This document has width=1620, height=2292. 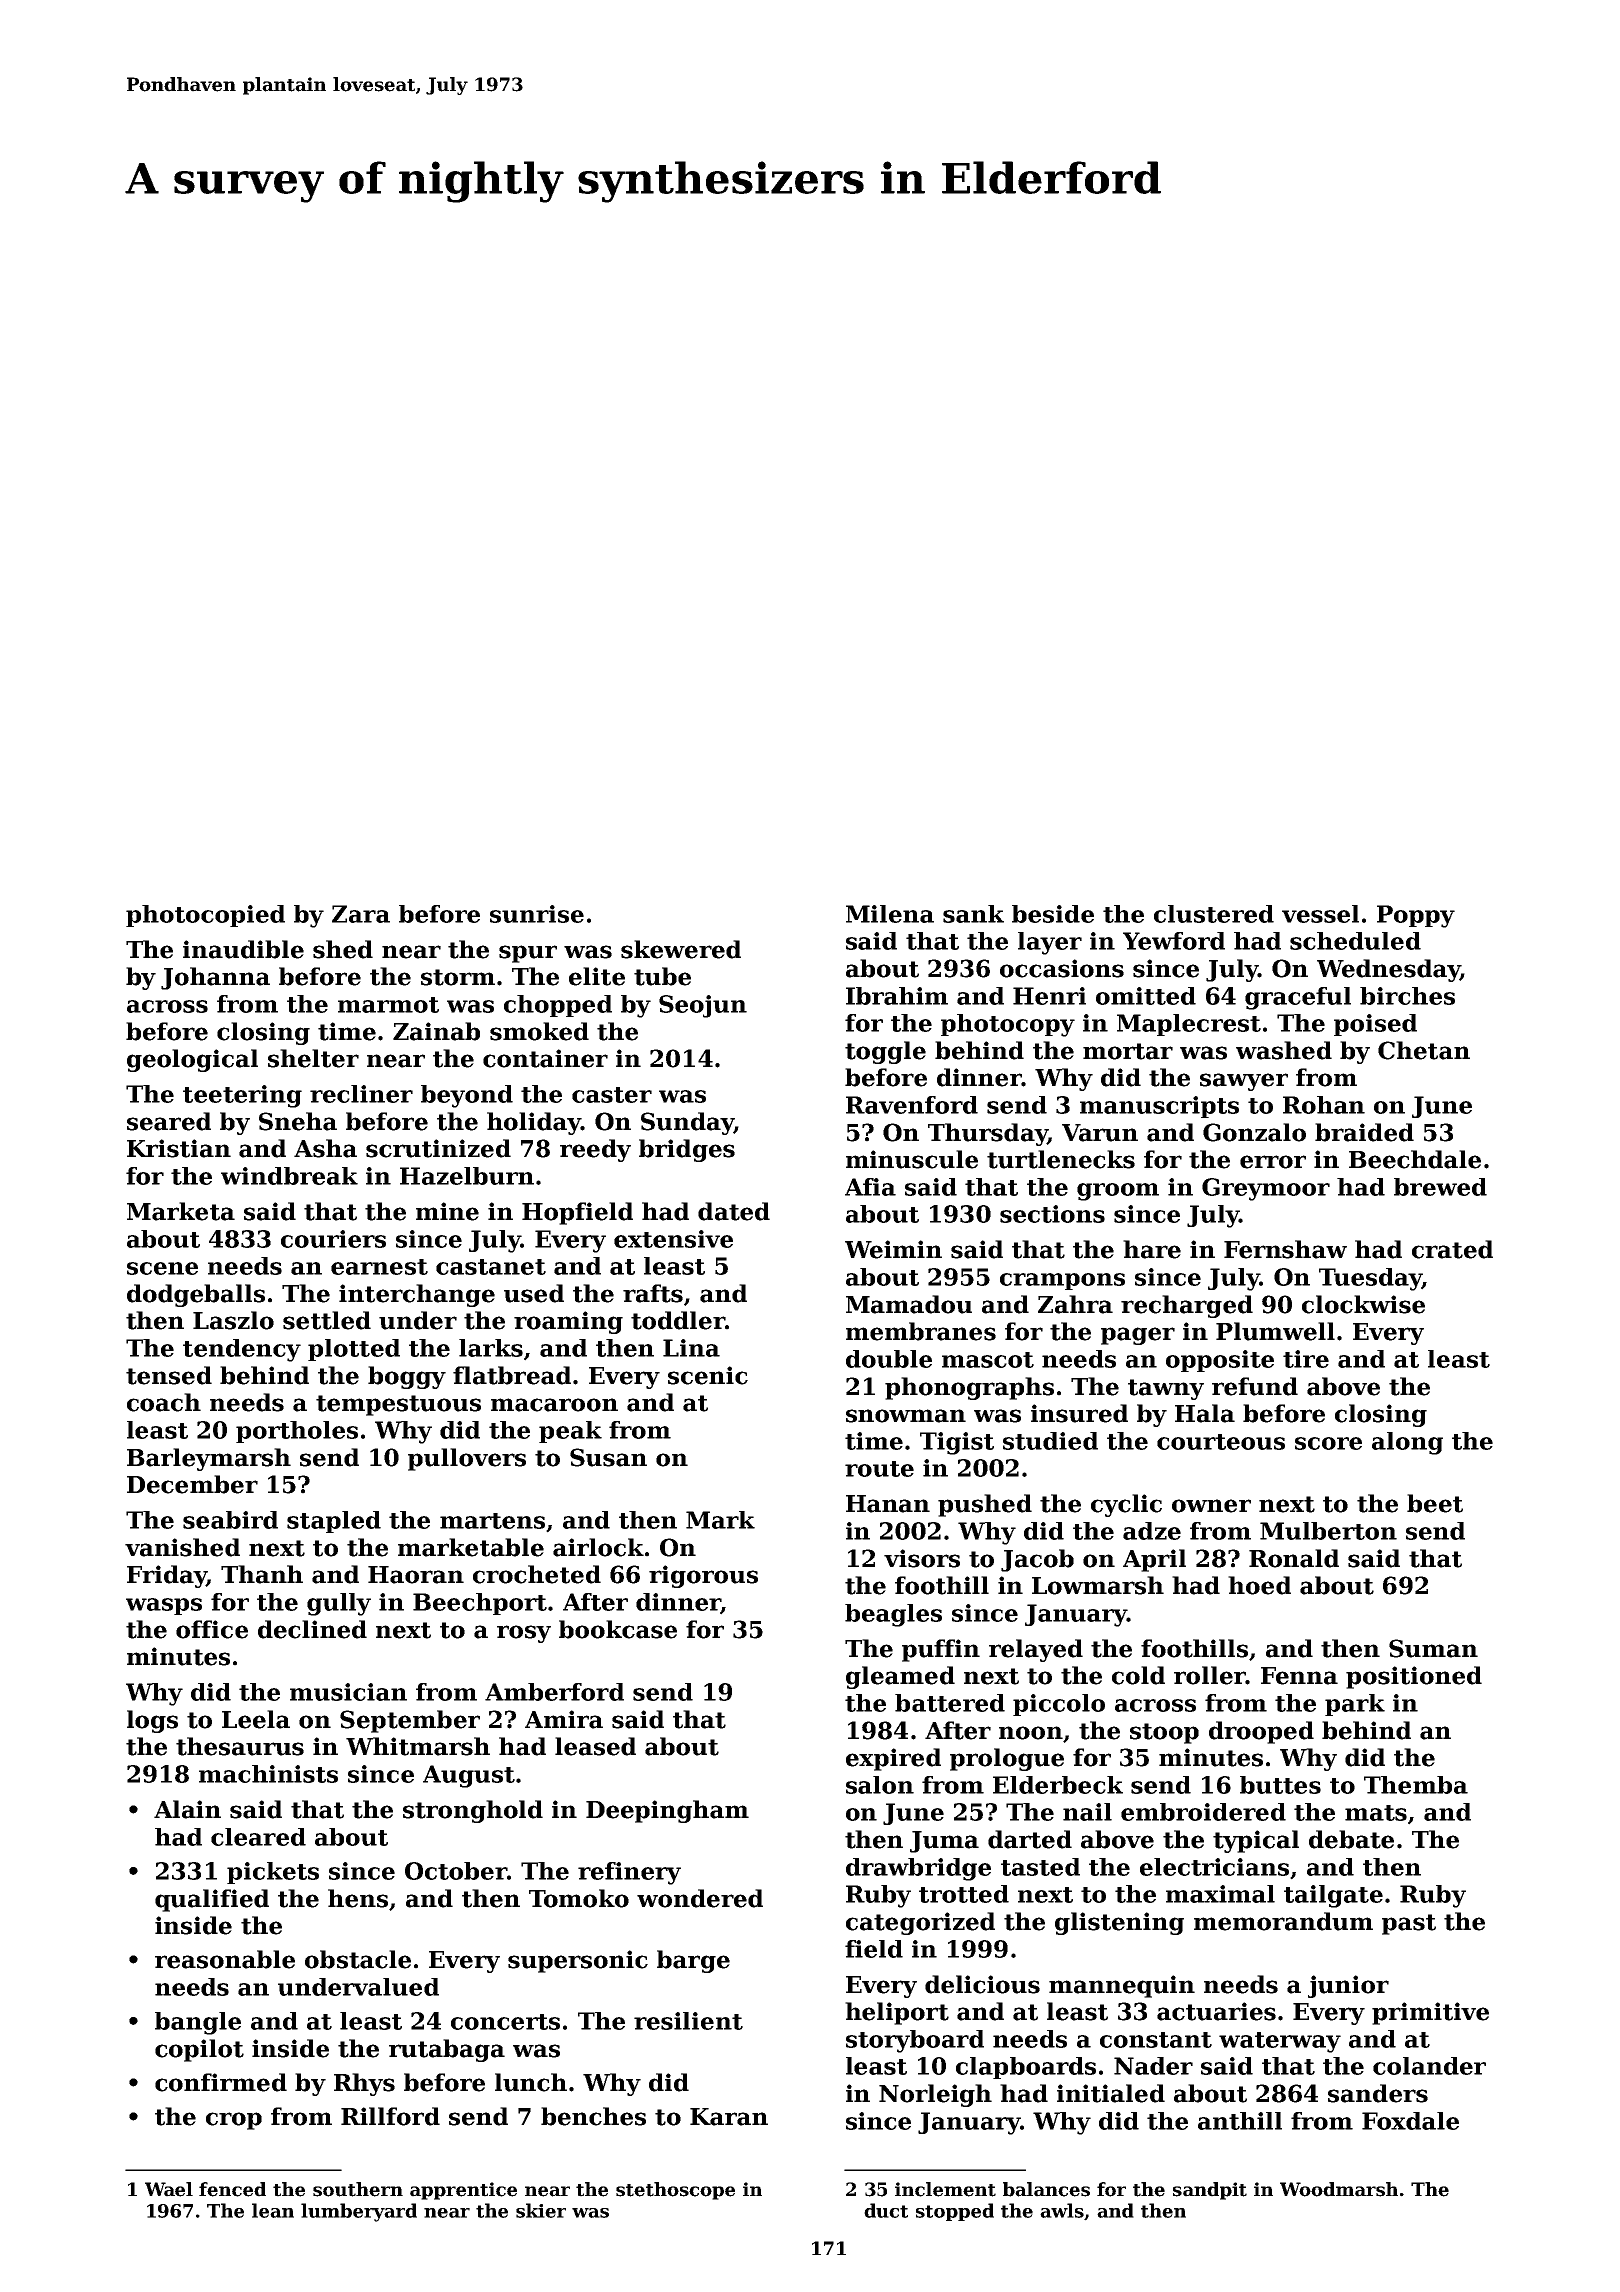 I want to click on stronghold, so click(x=473, y=1811).
